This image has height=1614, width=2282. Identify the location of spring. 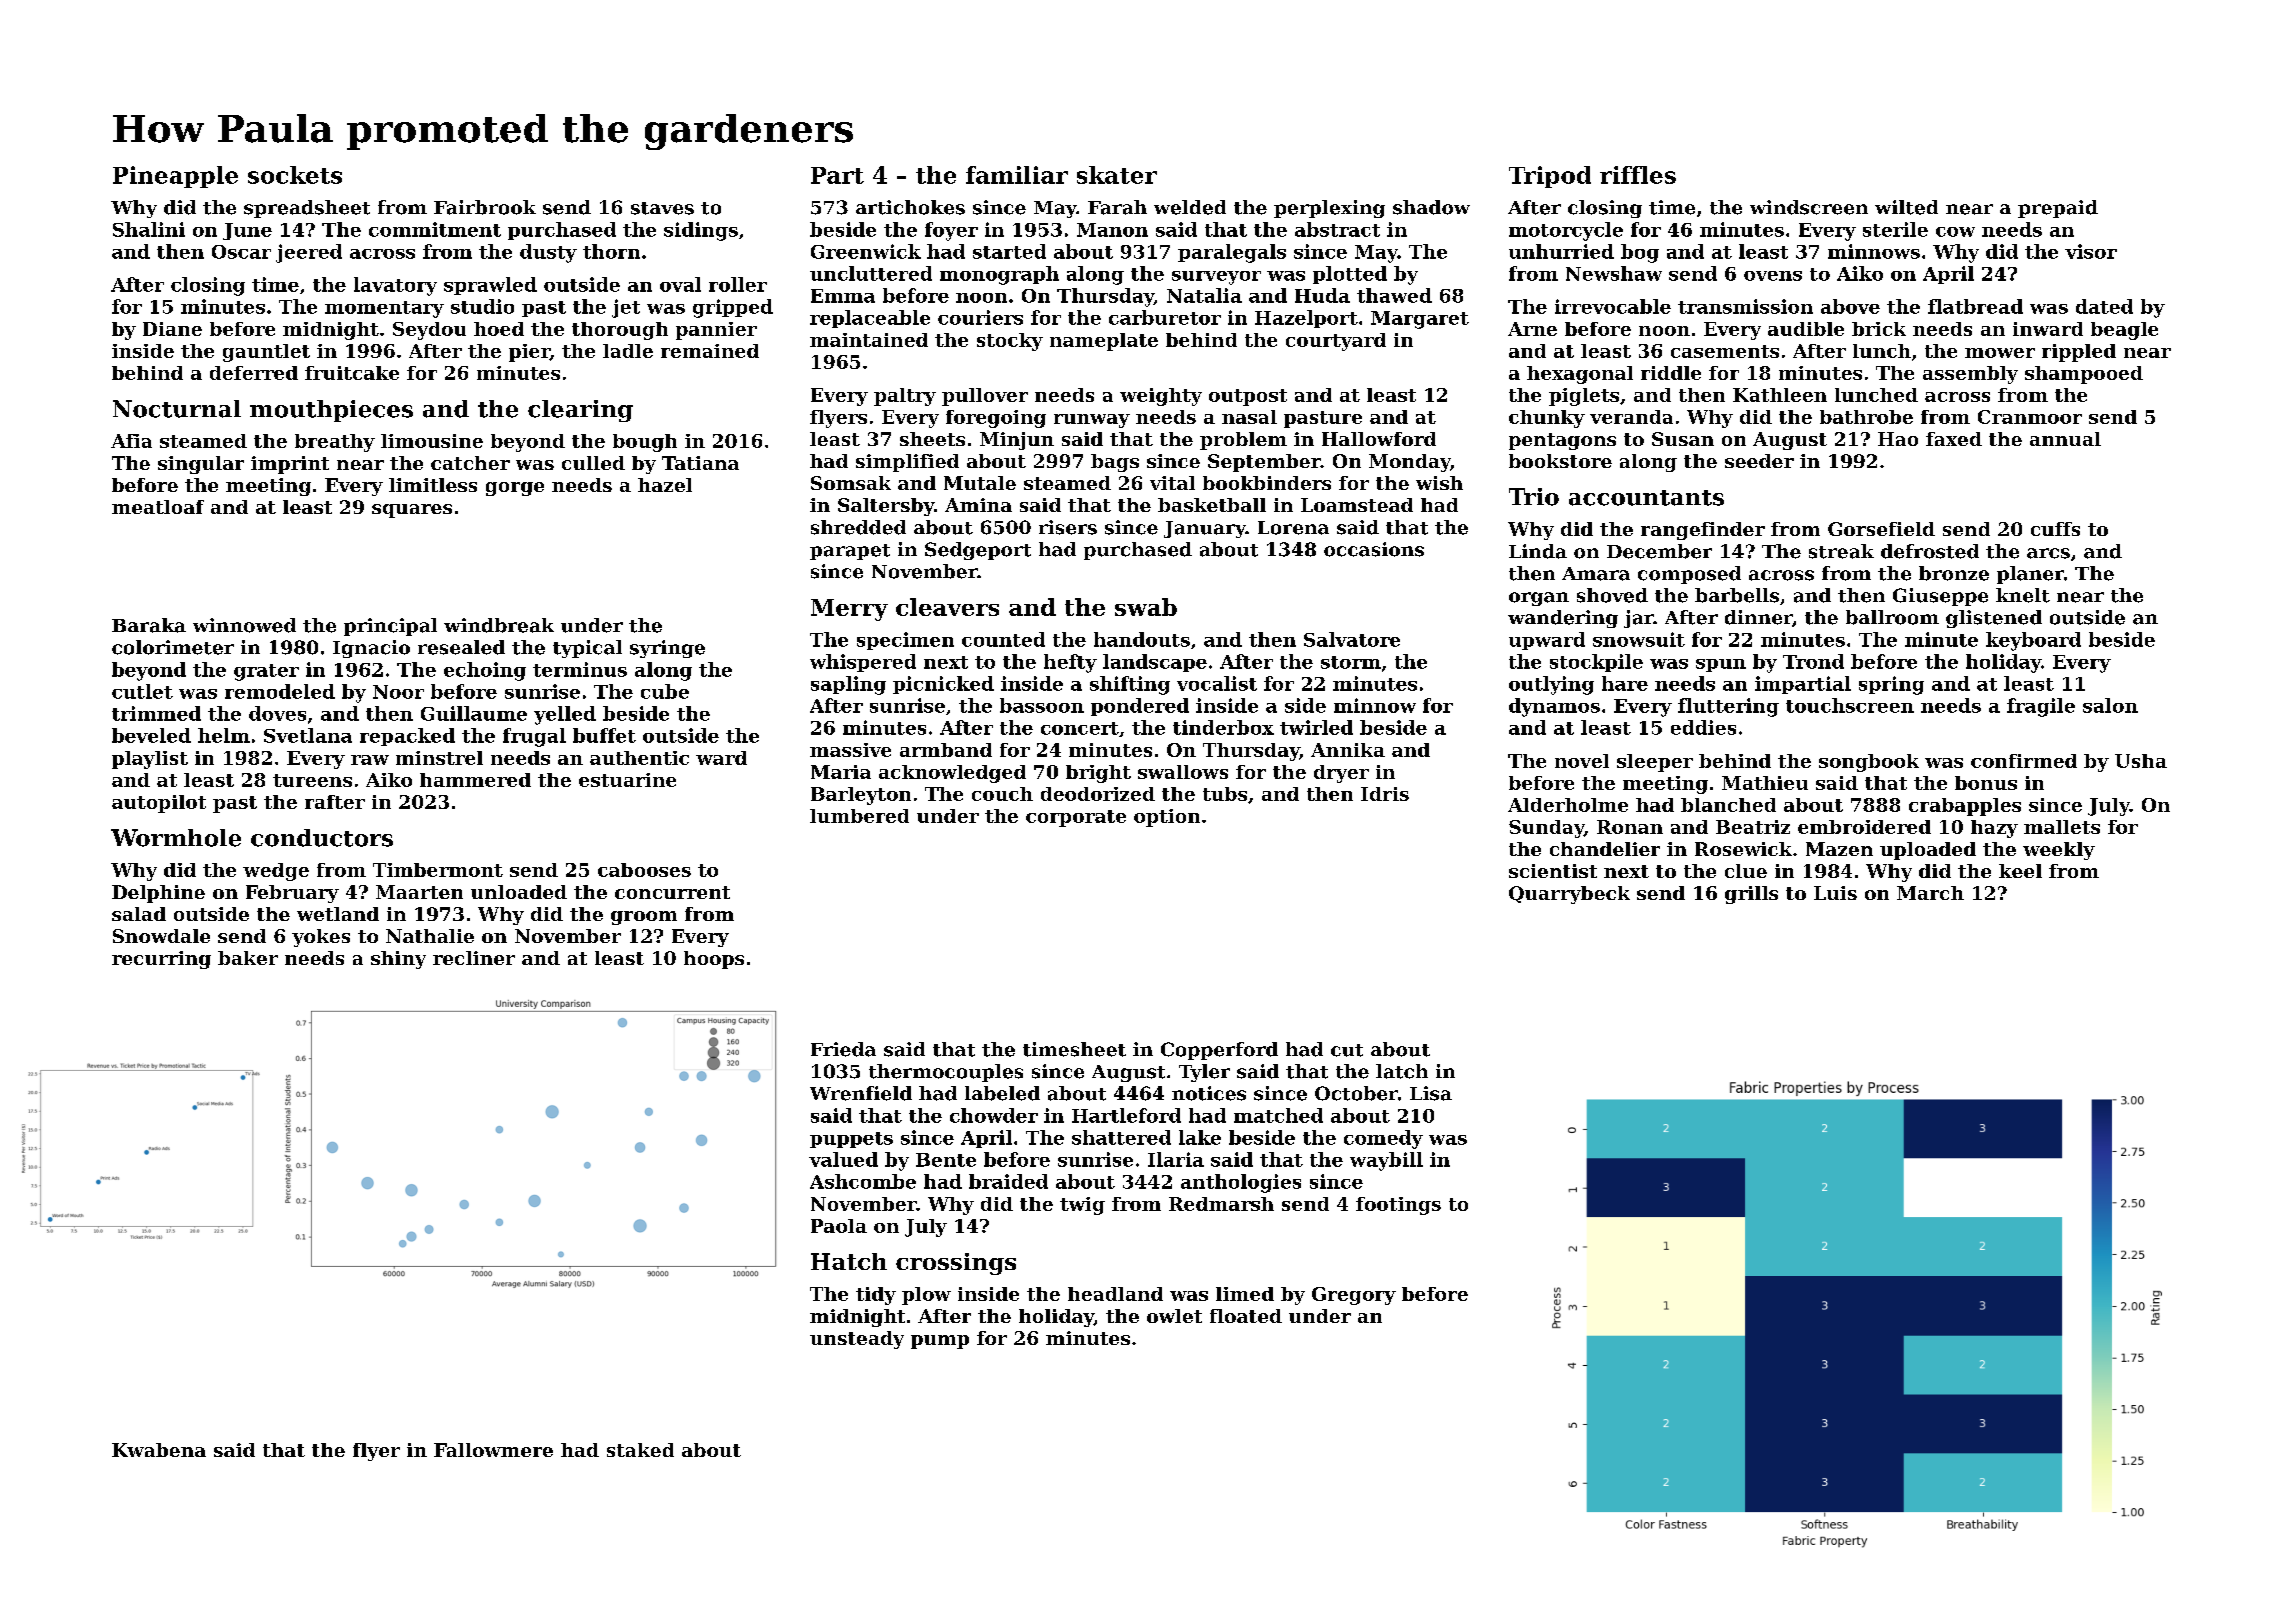
(1891, 685).
